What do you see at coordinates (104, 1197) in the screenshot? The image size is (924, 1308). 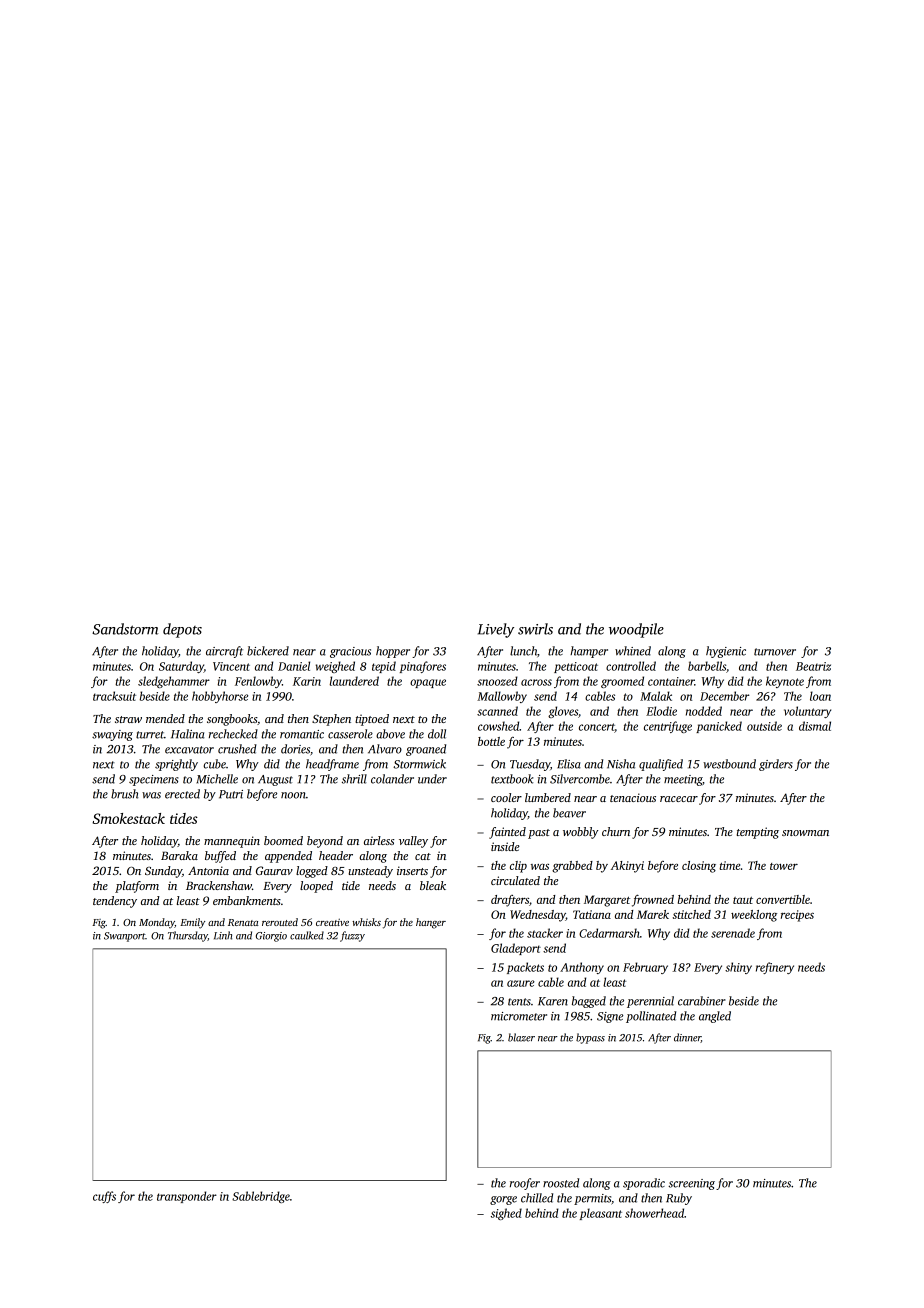 I see `cuffs` at bounding box center [104, 1197].
